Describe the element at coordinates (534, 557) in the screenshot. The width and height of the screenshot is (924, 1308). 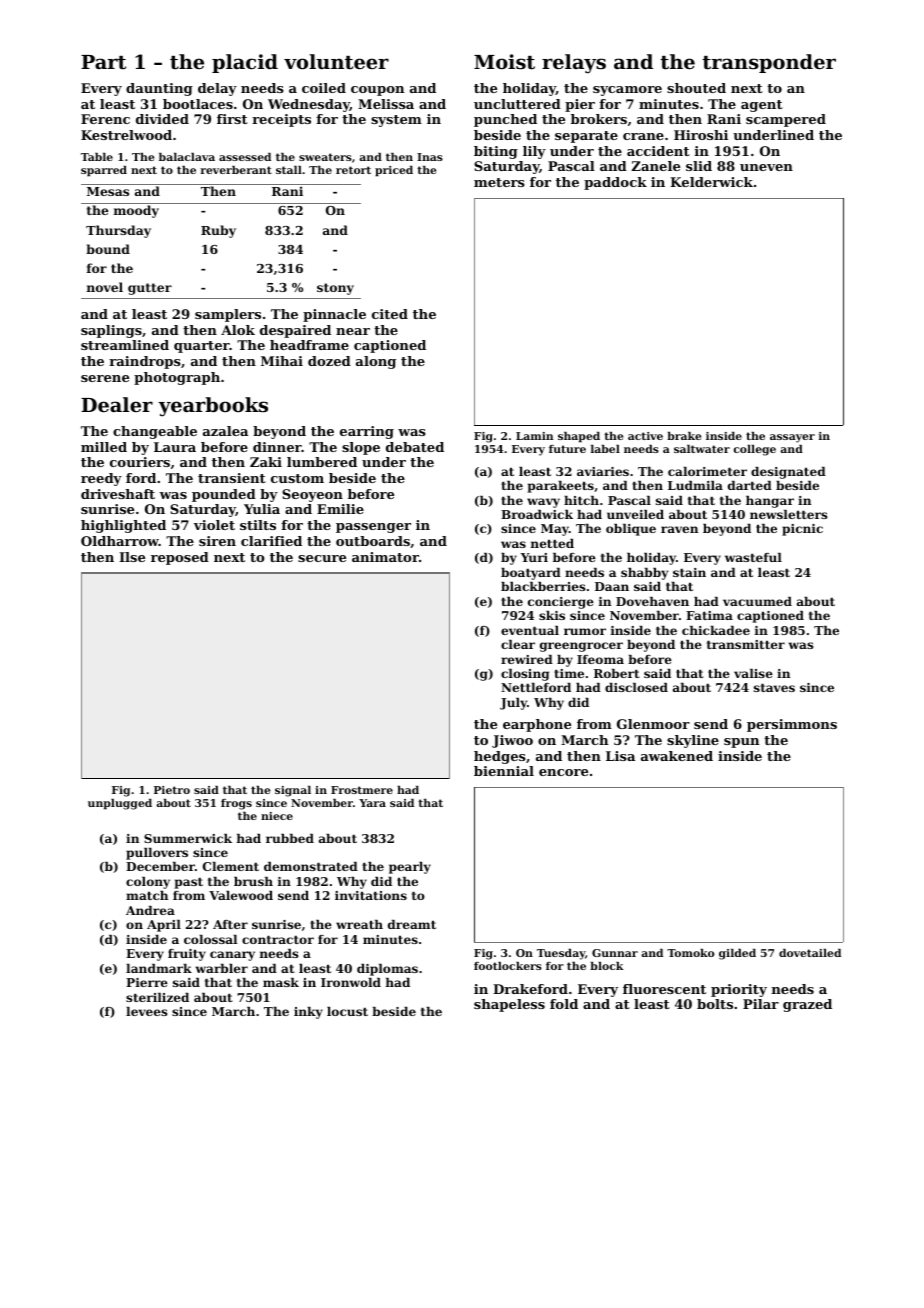
I see `Yuri` at that location.
